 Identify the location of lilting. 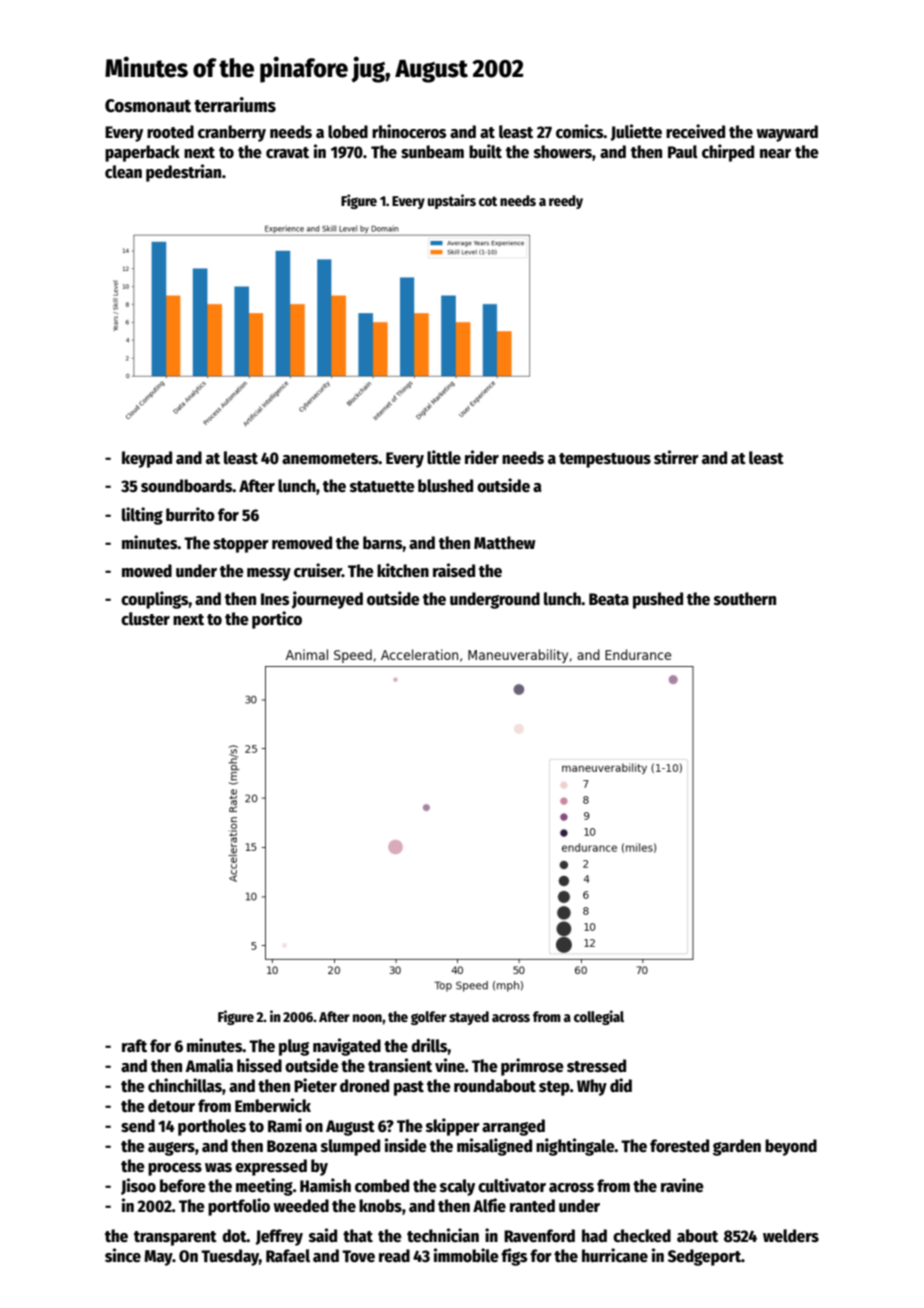
(142, 516).
